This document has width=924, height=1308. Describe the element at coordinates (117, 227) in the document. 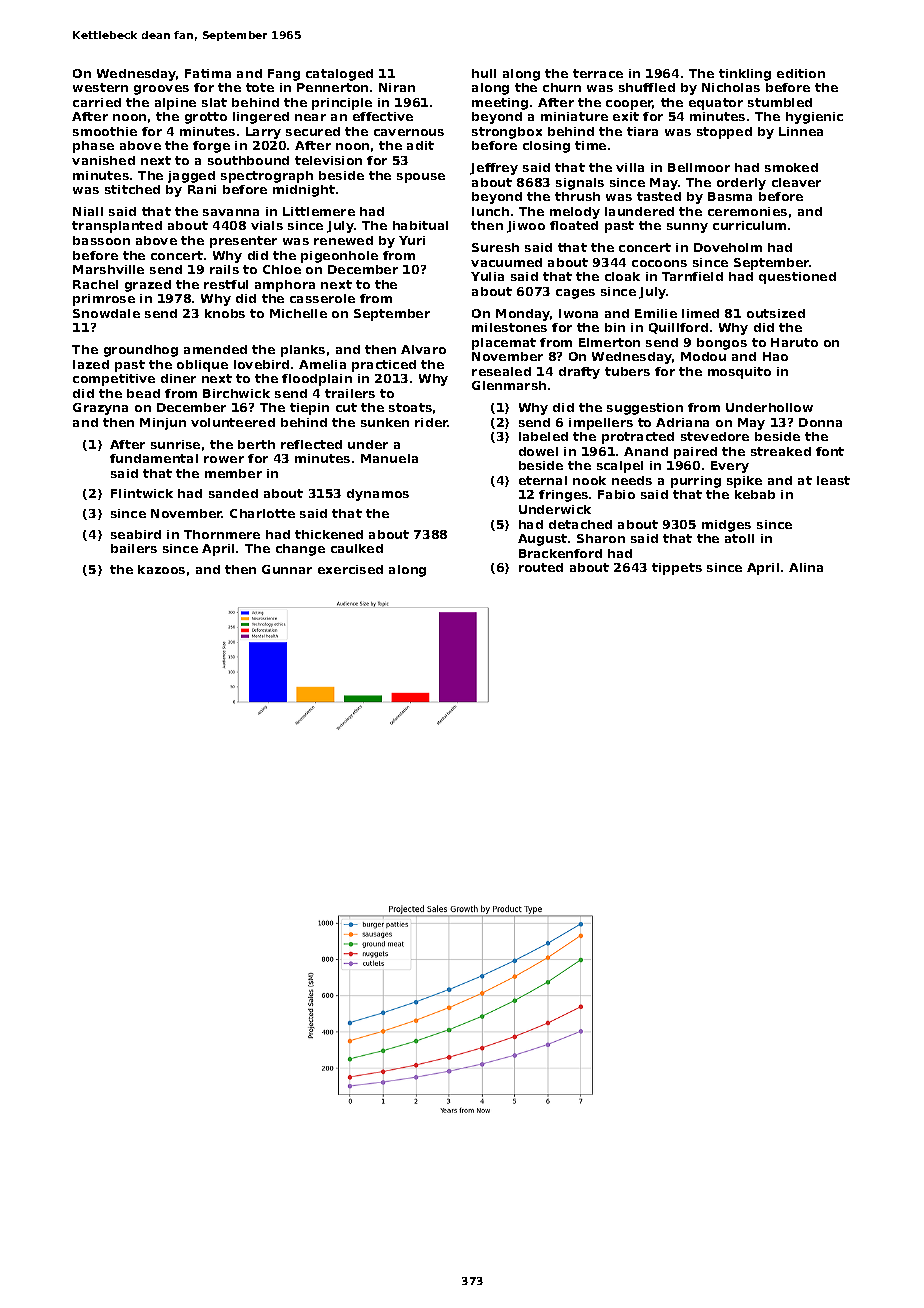

I see `transplanted` at that location.
